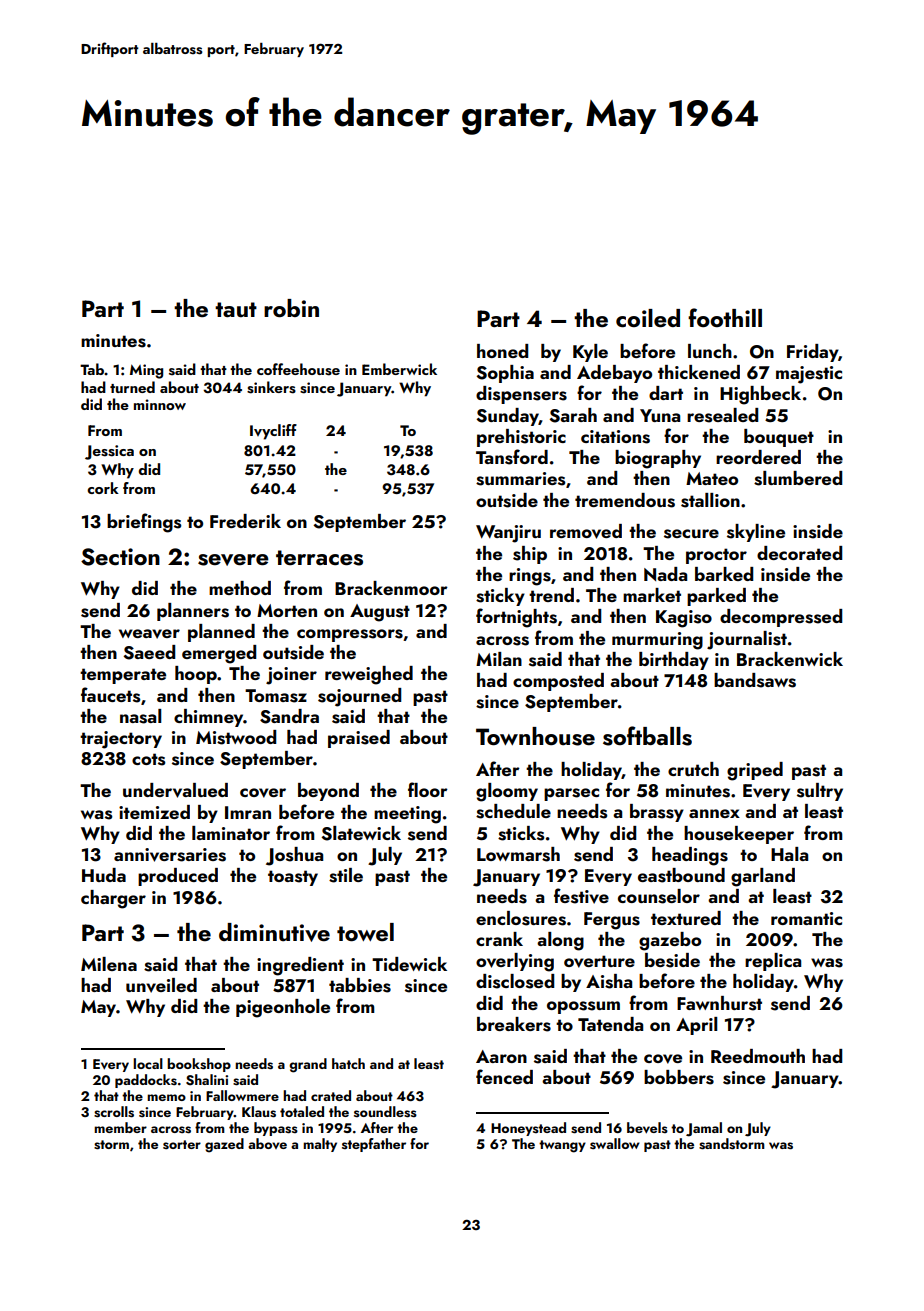 The height and width of the screenshot is (1311, 924). What do you see at coordinates (291, 308) in the screenshot?
I see `robin` at bounding box center [291, 308].
